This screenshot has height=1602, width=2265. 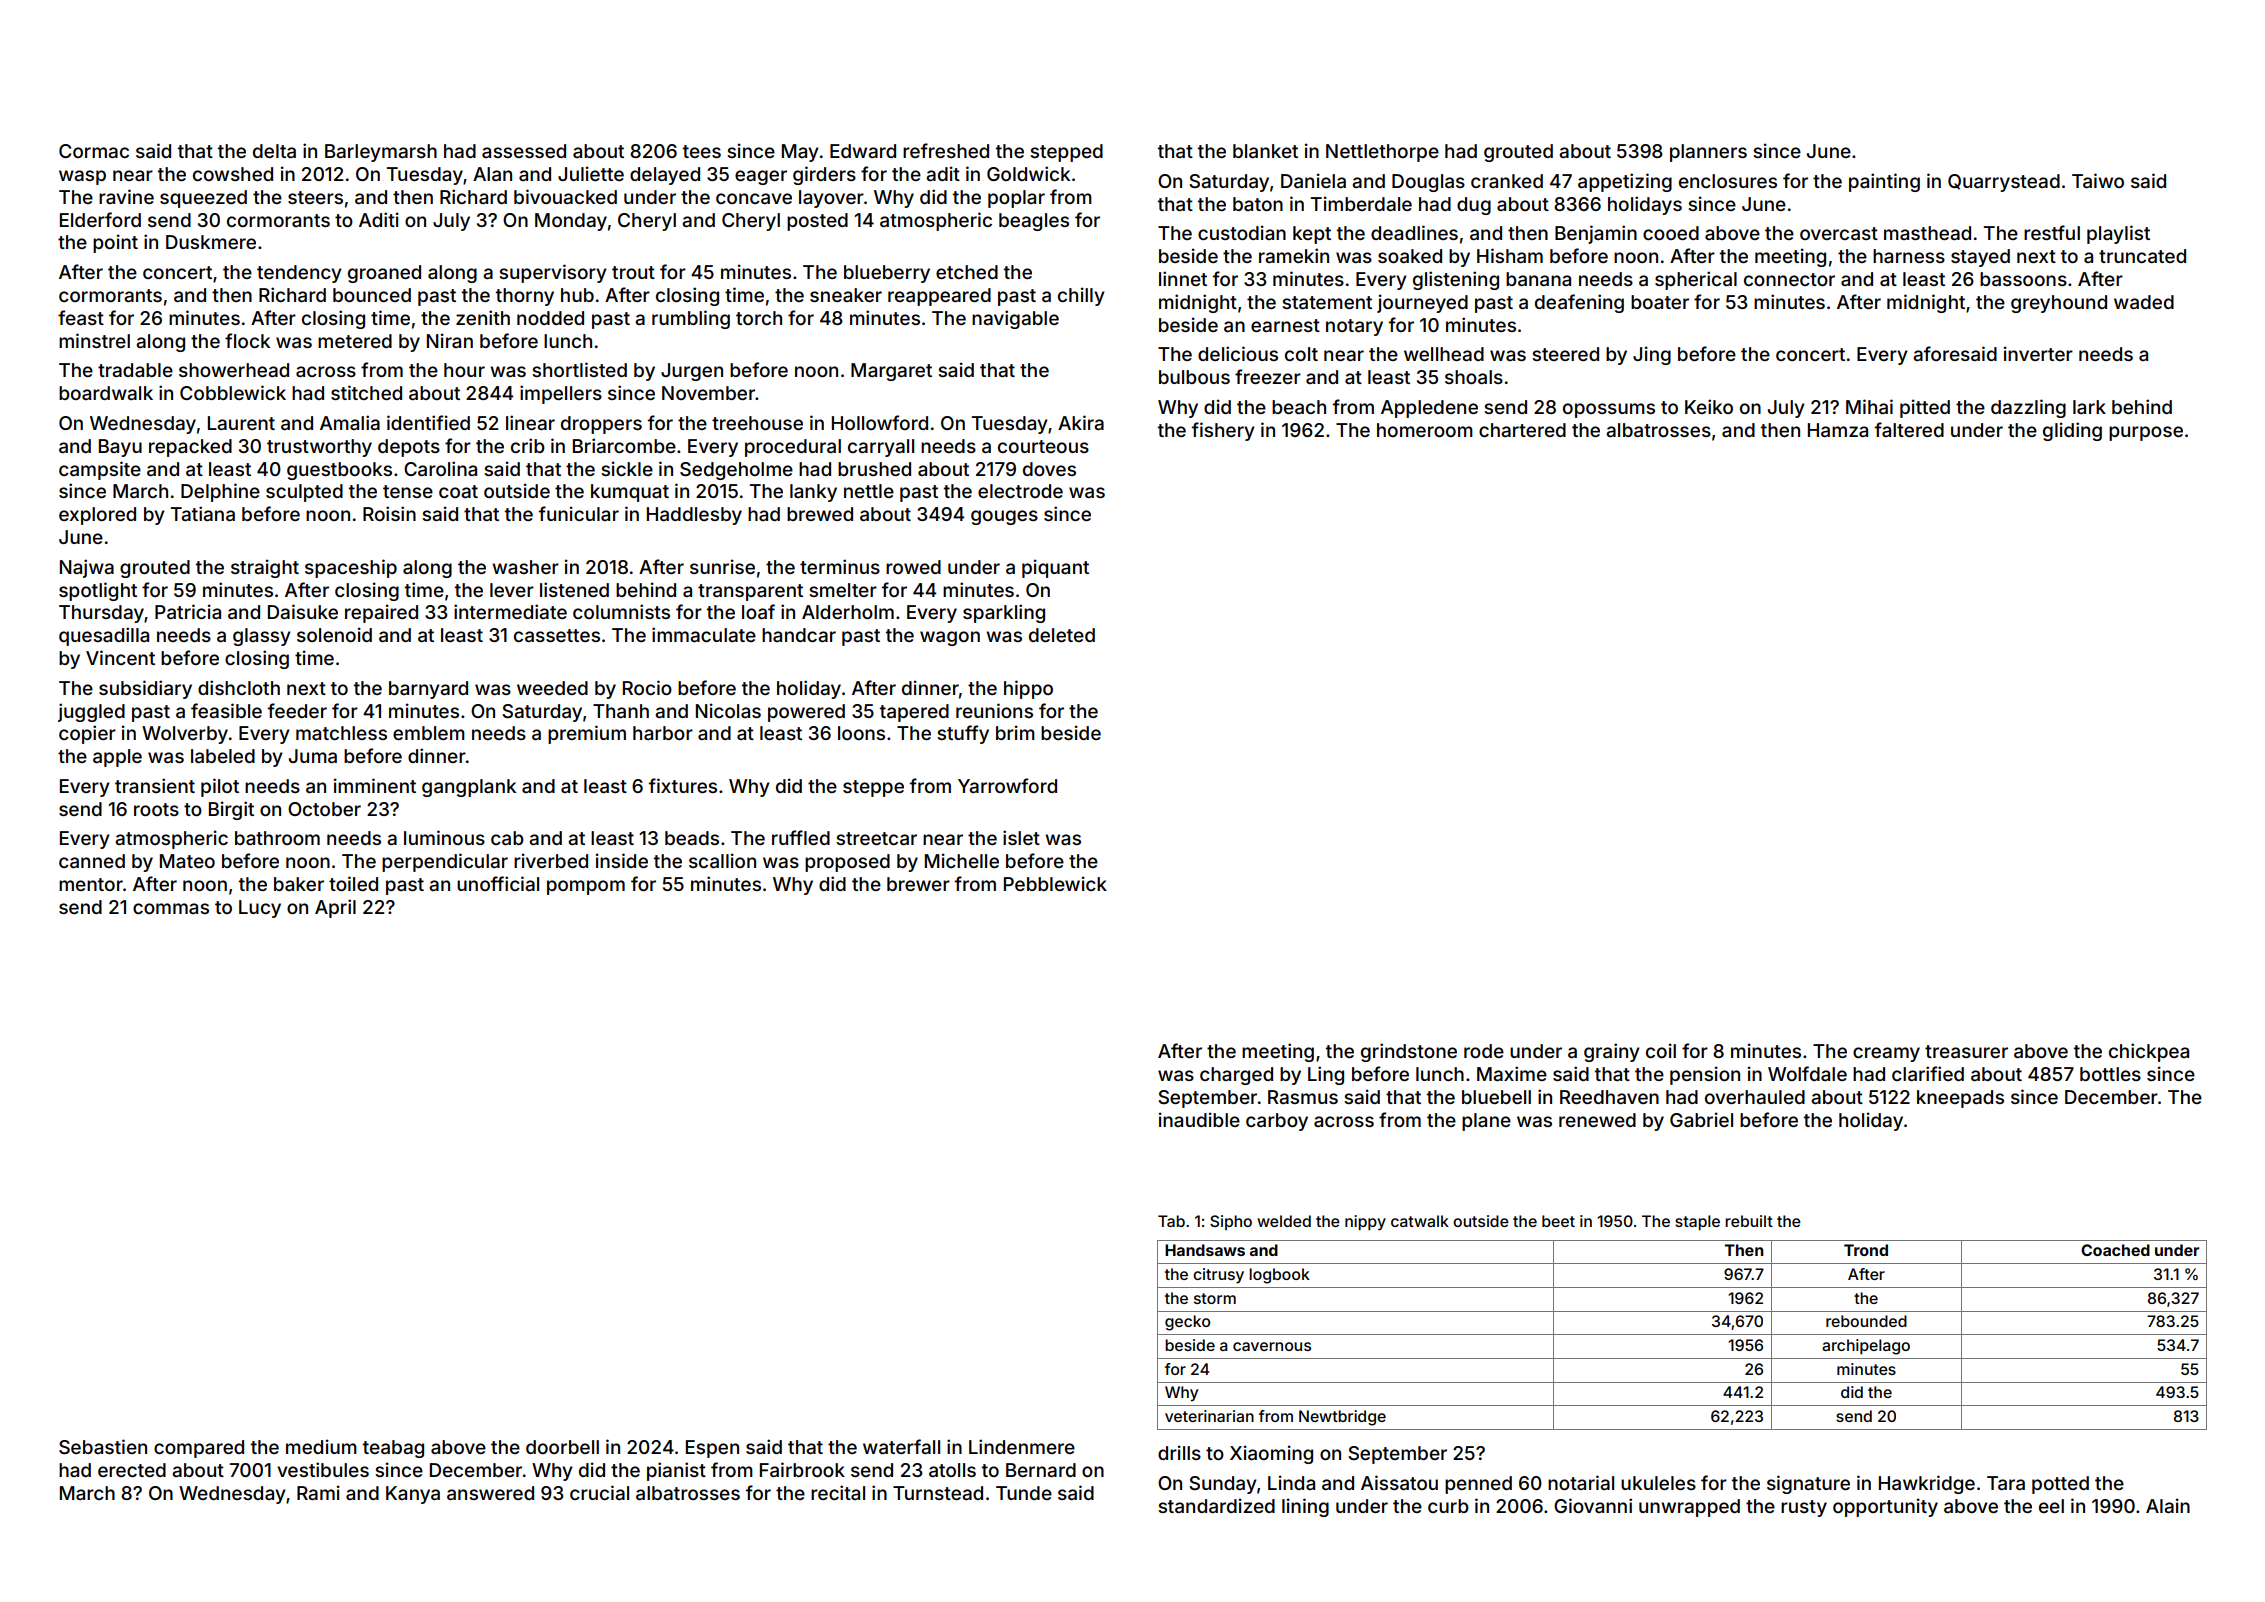 What do you see at coordinates (528, 445) in the screenshot?
I see `crib` at bounding box center [528, 445].
